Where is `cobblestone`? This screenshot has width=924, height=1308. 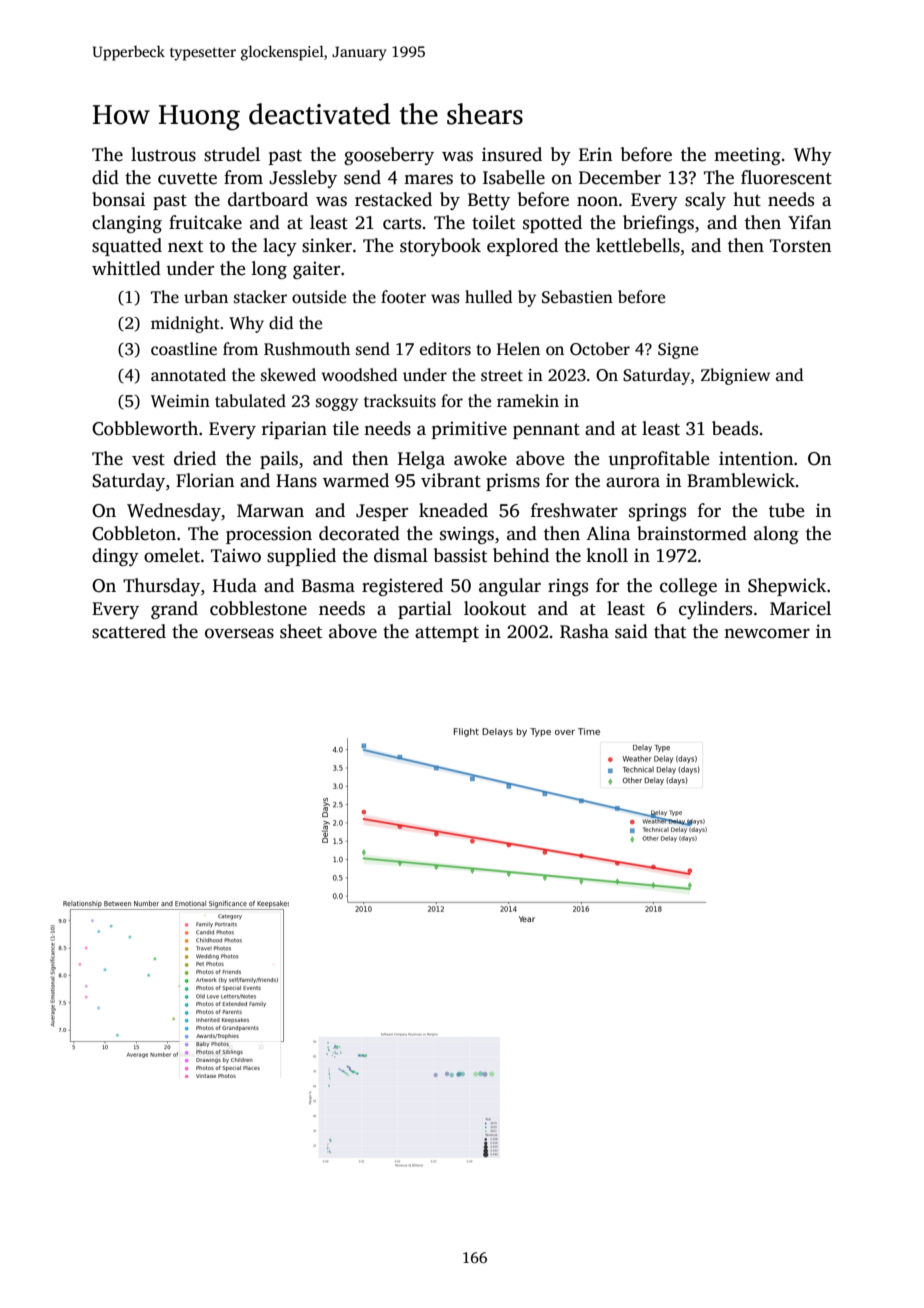
cobblestone is located at coordinates (258, 608).
